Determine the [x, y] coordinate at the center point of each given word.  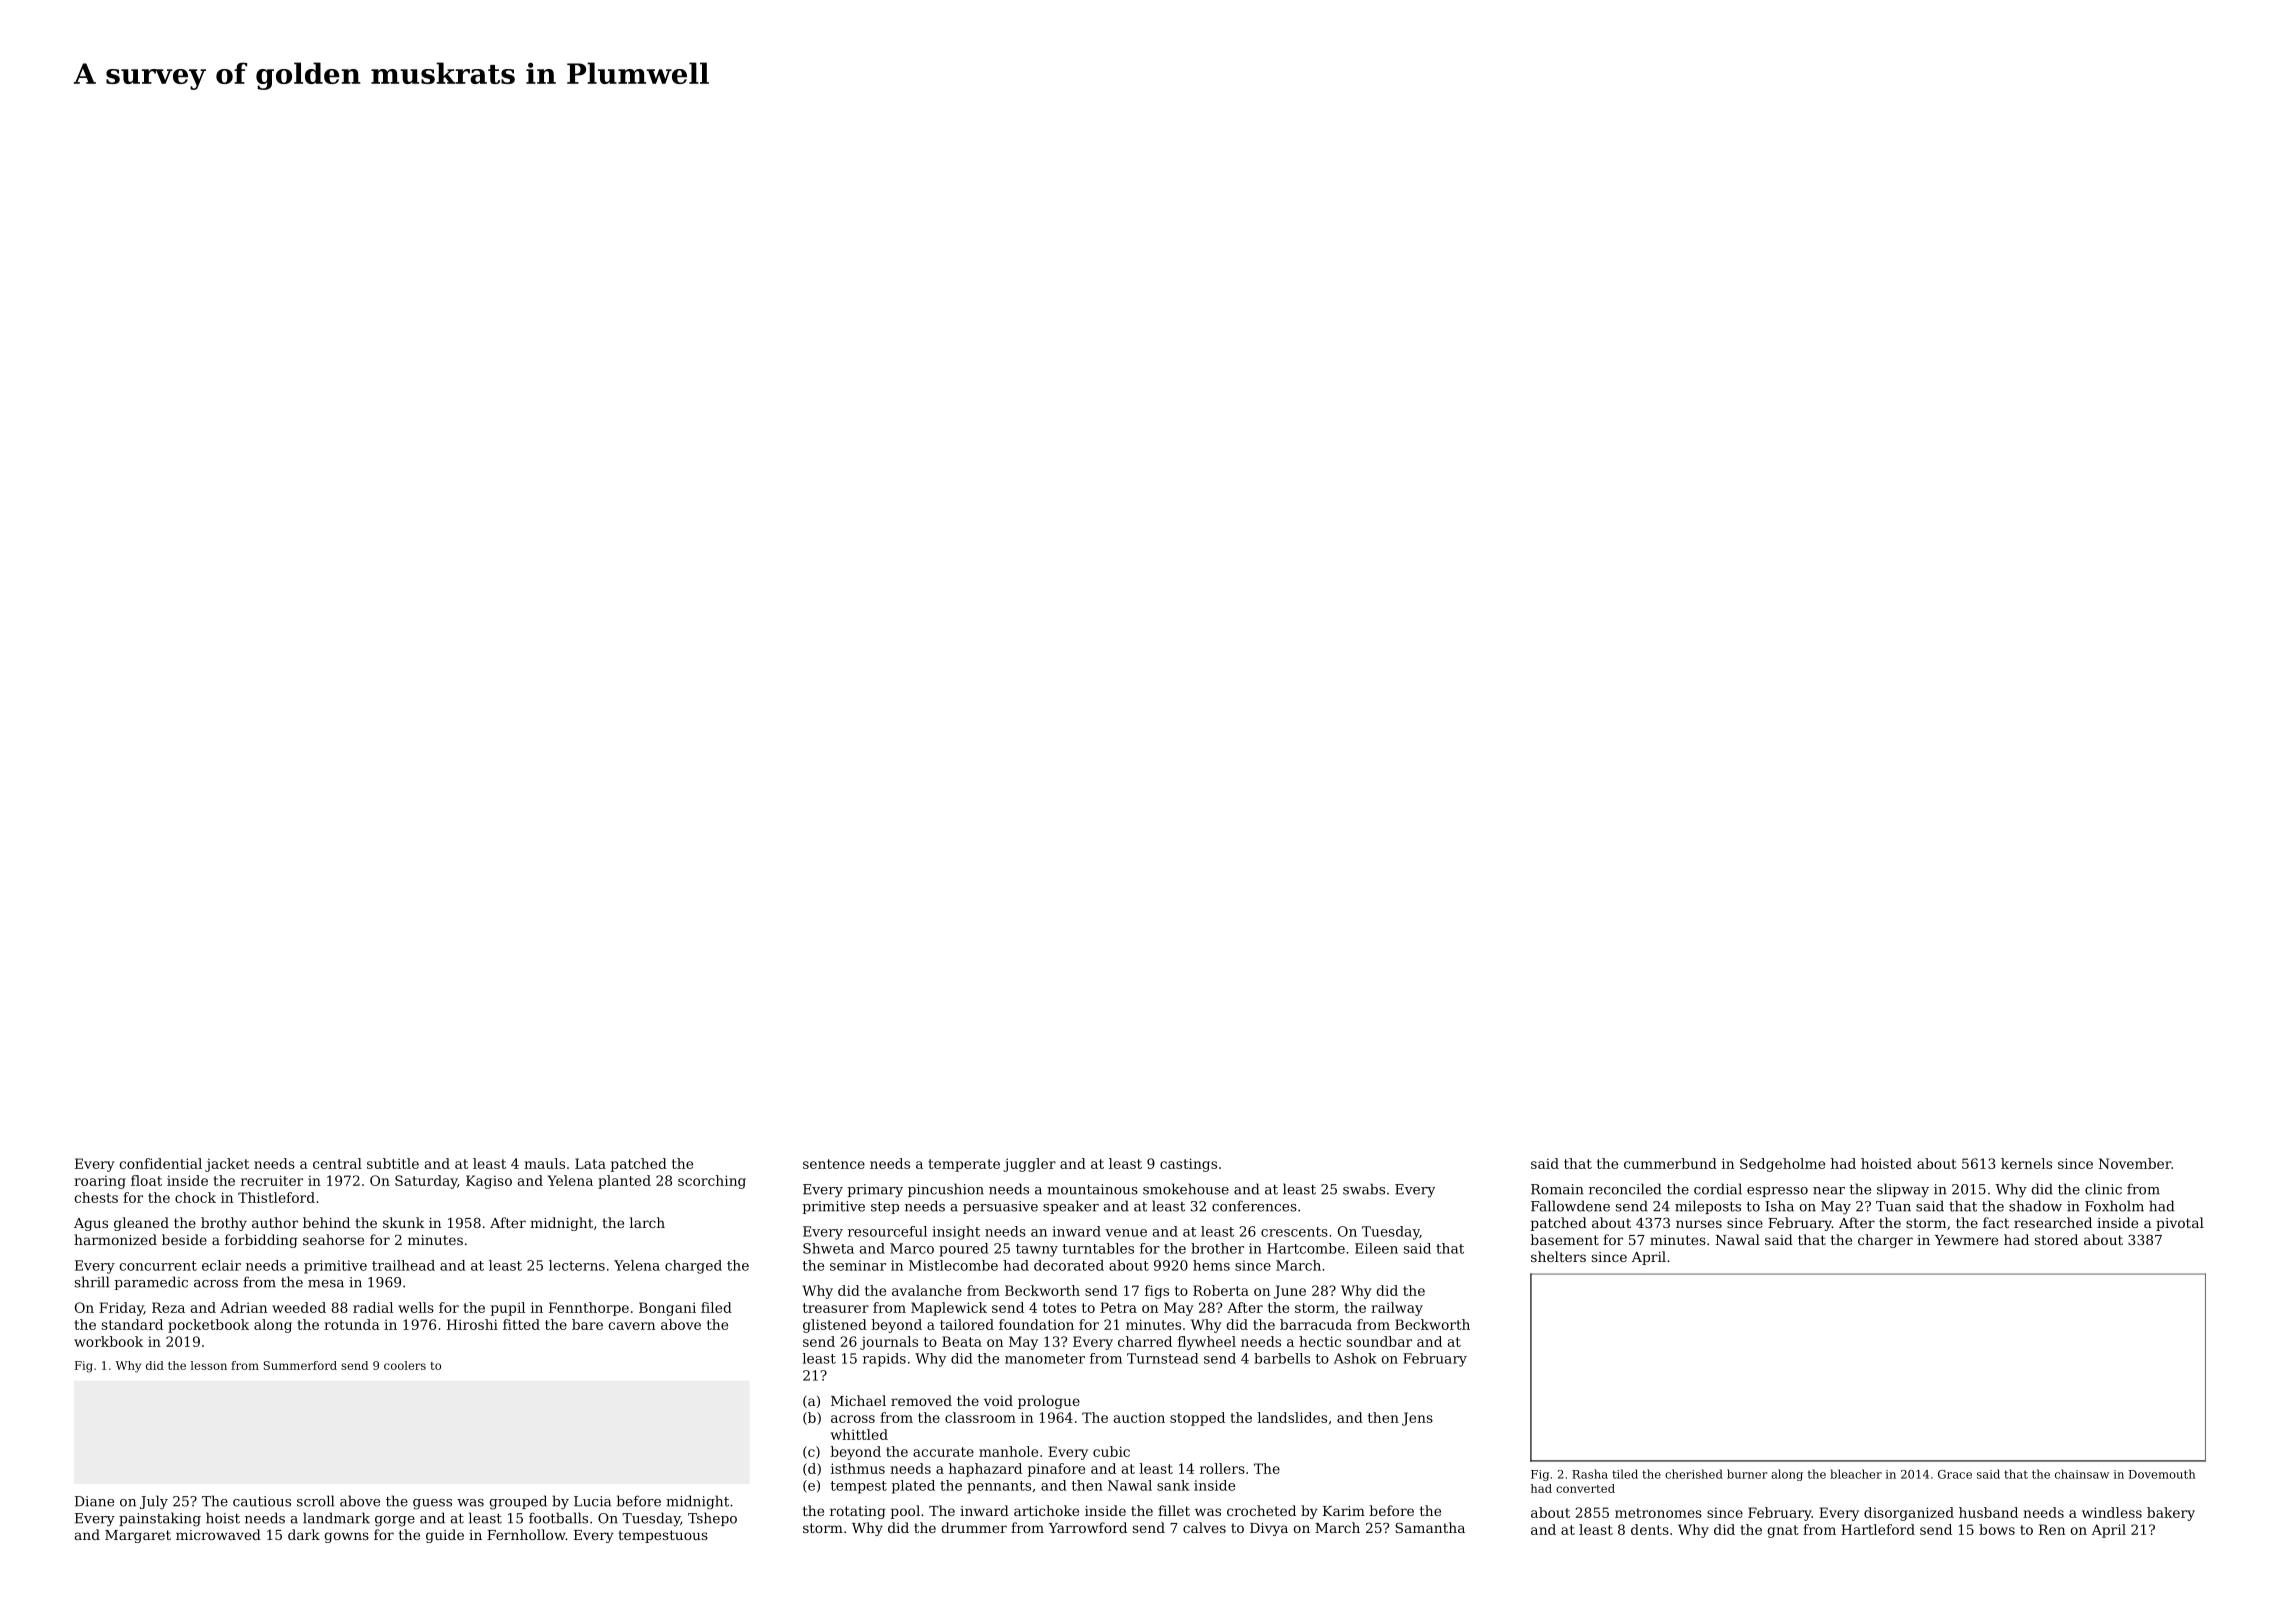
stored [2056, 1239]
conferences [1254, 1206]
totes [1059, 1308]
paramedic [151, 1283]
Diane [94, 1501]
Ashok [1355, 1358]
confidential [160, 1163]
